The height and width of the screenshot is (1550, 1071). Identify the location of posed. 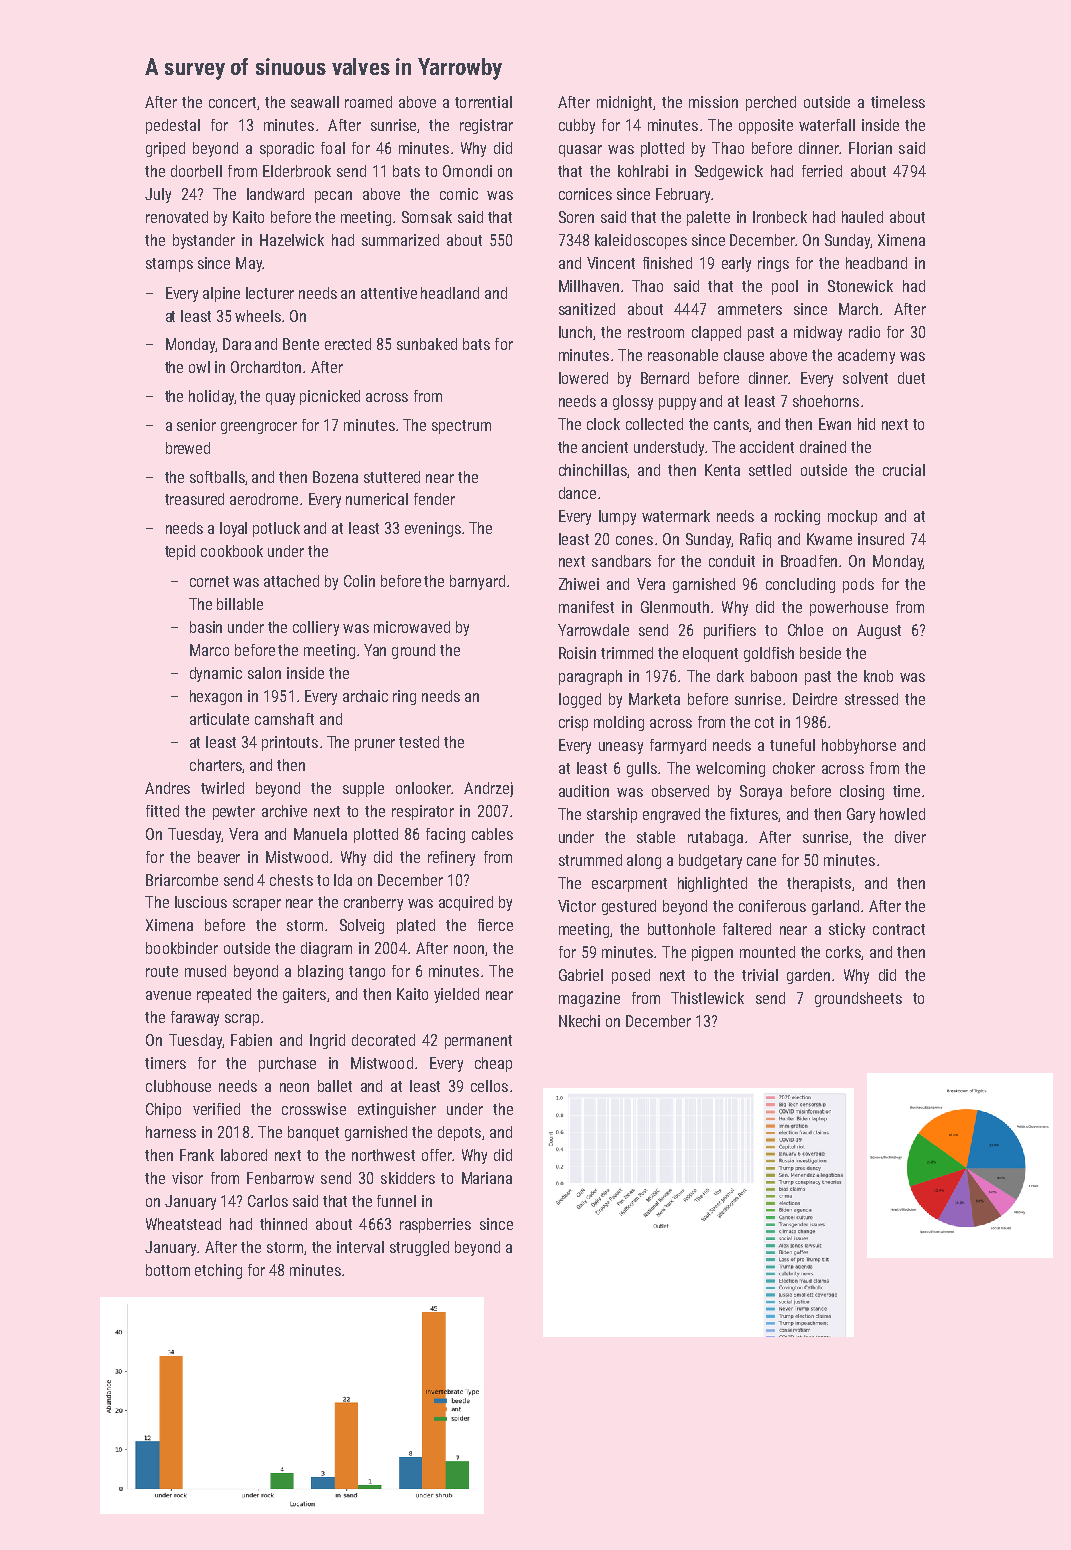
(631, 976).
